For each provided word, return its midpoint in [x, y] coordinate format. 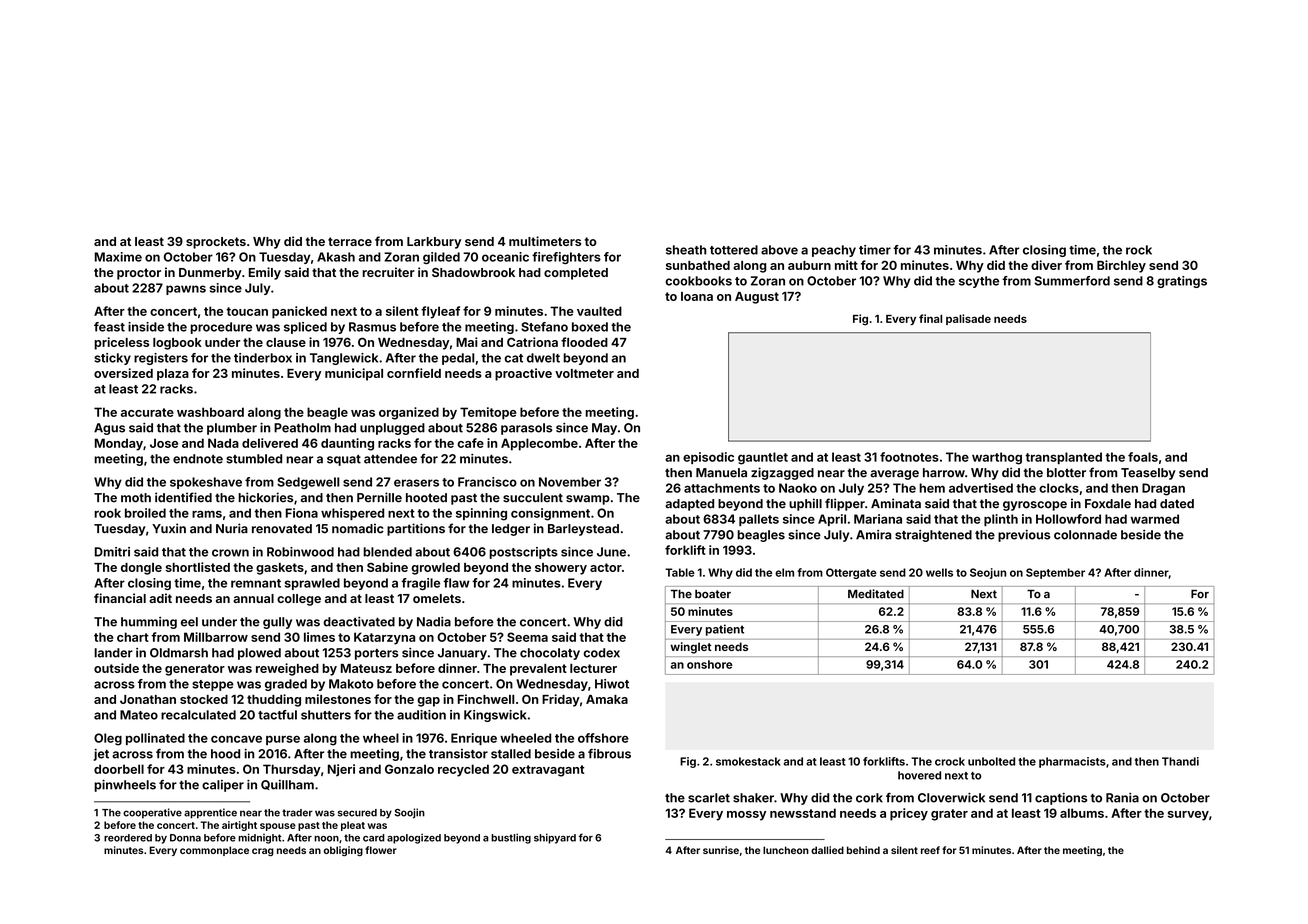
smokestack [748, 761]
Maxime [118, 257]
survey [1188, 816]
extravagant [548, 771]
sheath [686, 250]
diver [1046, 265]
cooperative [152, 813]
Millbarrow [216, 637]
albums [1082, 813]
